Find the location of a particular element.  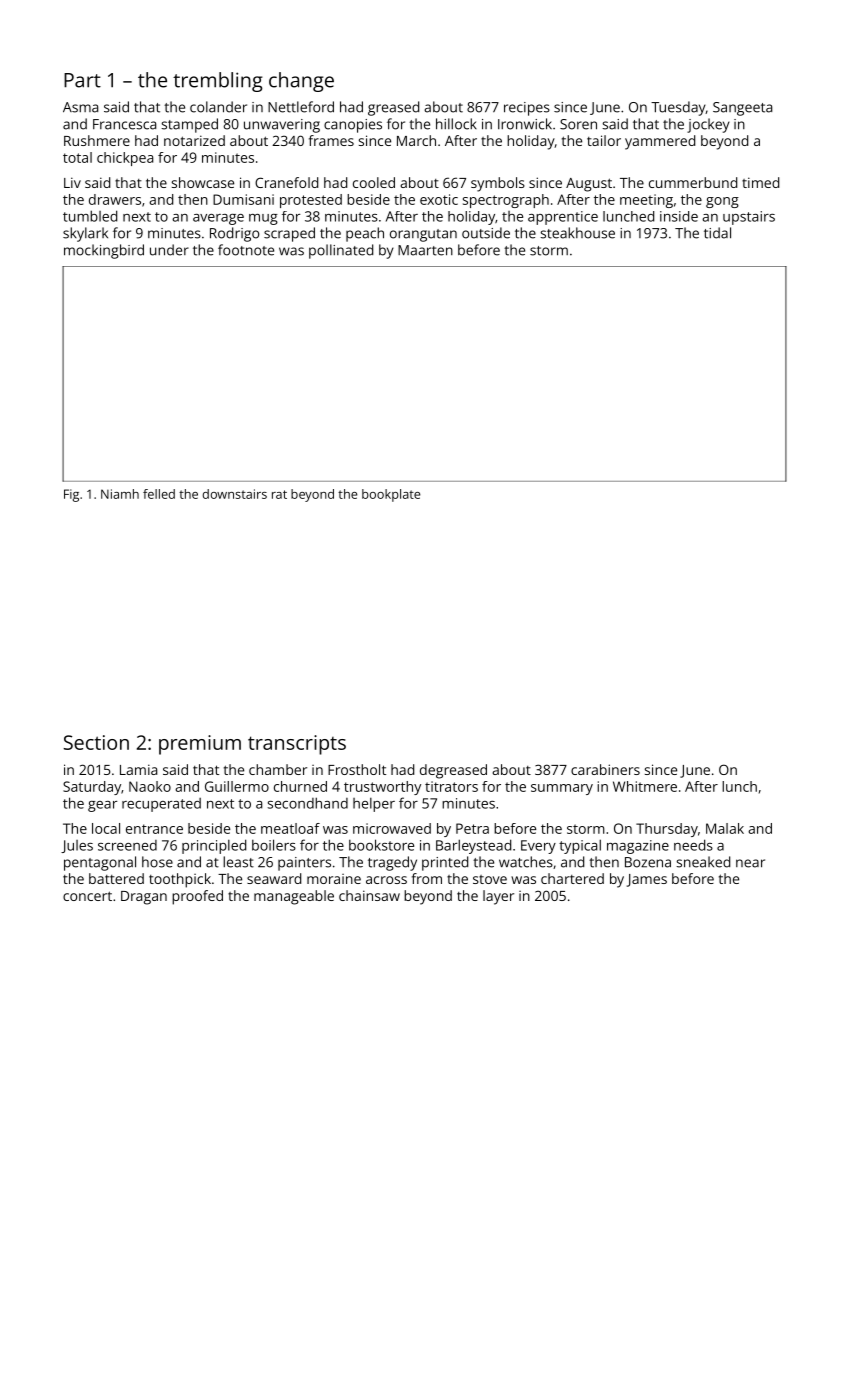

Frostholt is located at coordinates (357, 769).
